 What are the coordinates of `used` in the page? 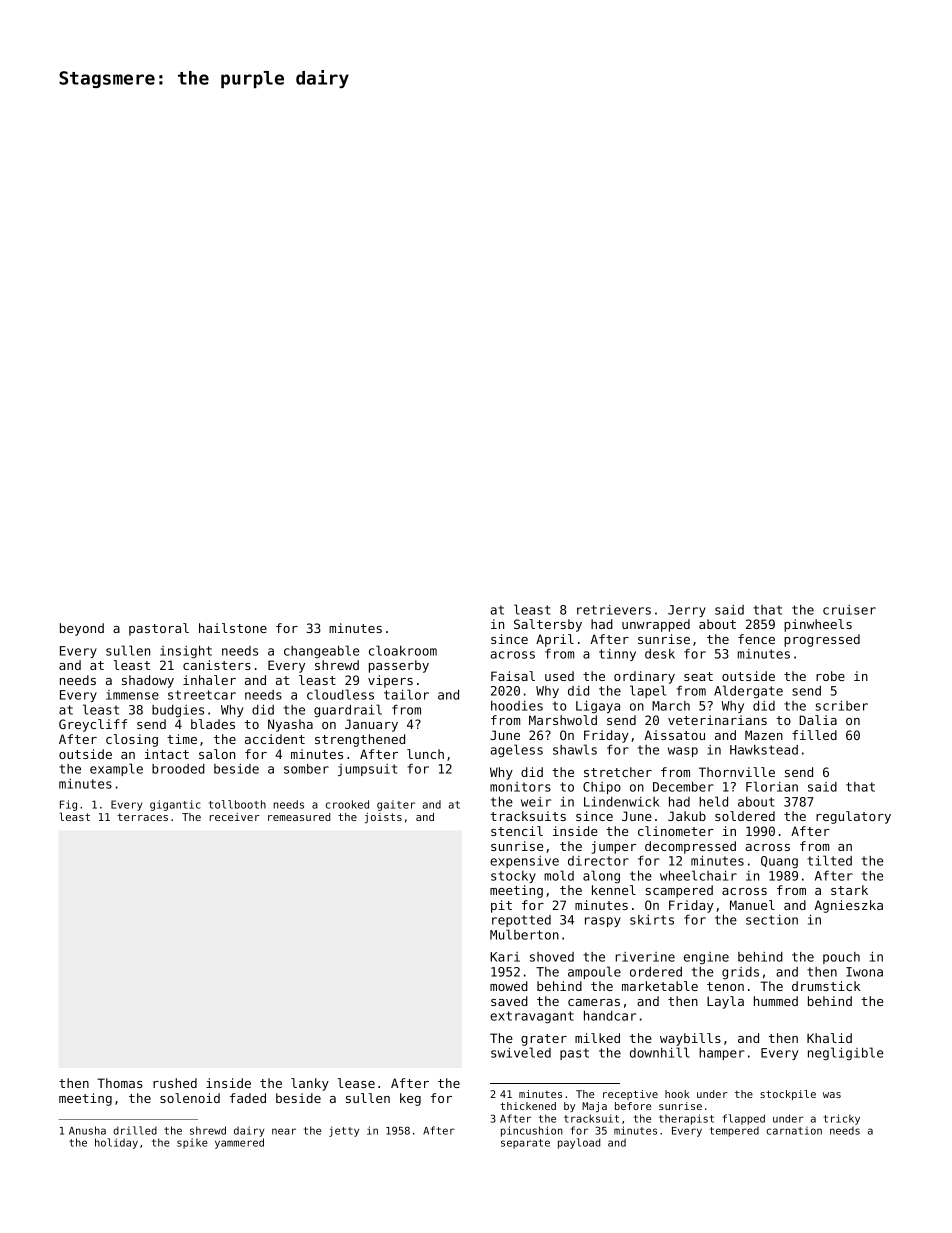 It's located at (559, 676).
